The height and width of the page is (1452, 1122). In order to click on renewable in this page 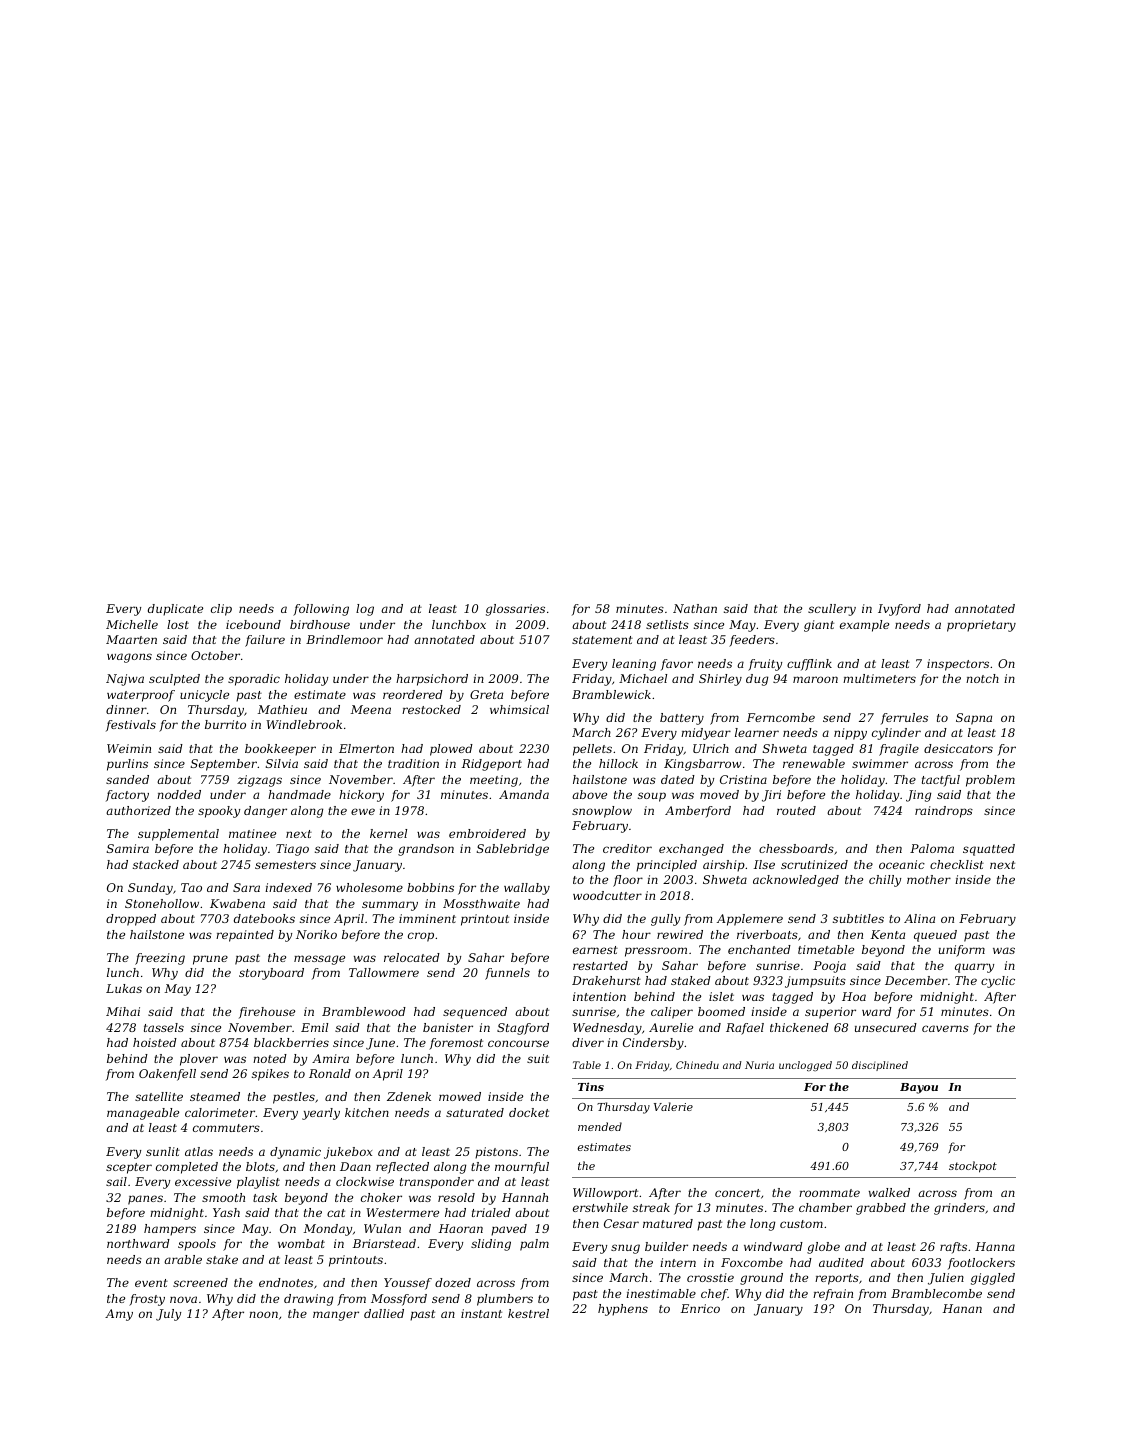, I will do `click(814, 763)`.
